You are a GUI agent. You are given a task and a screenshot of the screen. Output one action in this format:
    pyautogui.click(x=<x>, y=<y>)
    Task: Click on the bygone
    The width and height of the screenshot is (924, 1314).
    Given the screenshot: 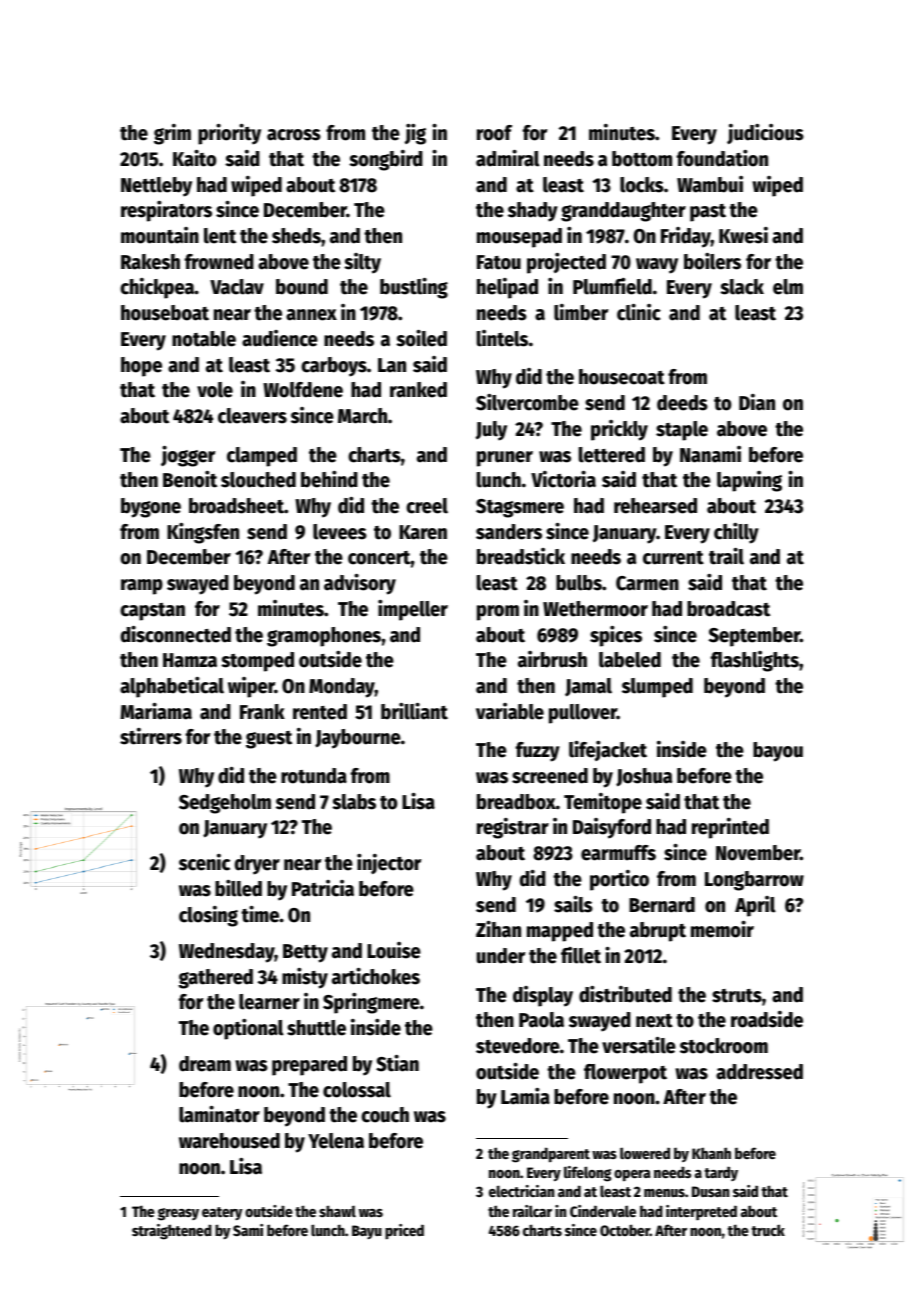 What is the action you would take?
    pyautogui.click(x=151, y=508)
